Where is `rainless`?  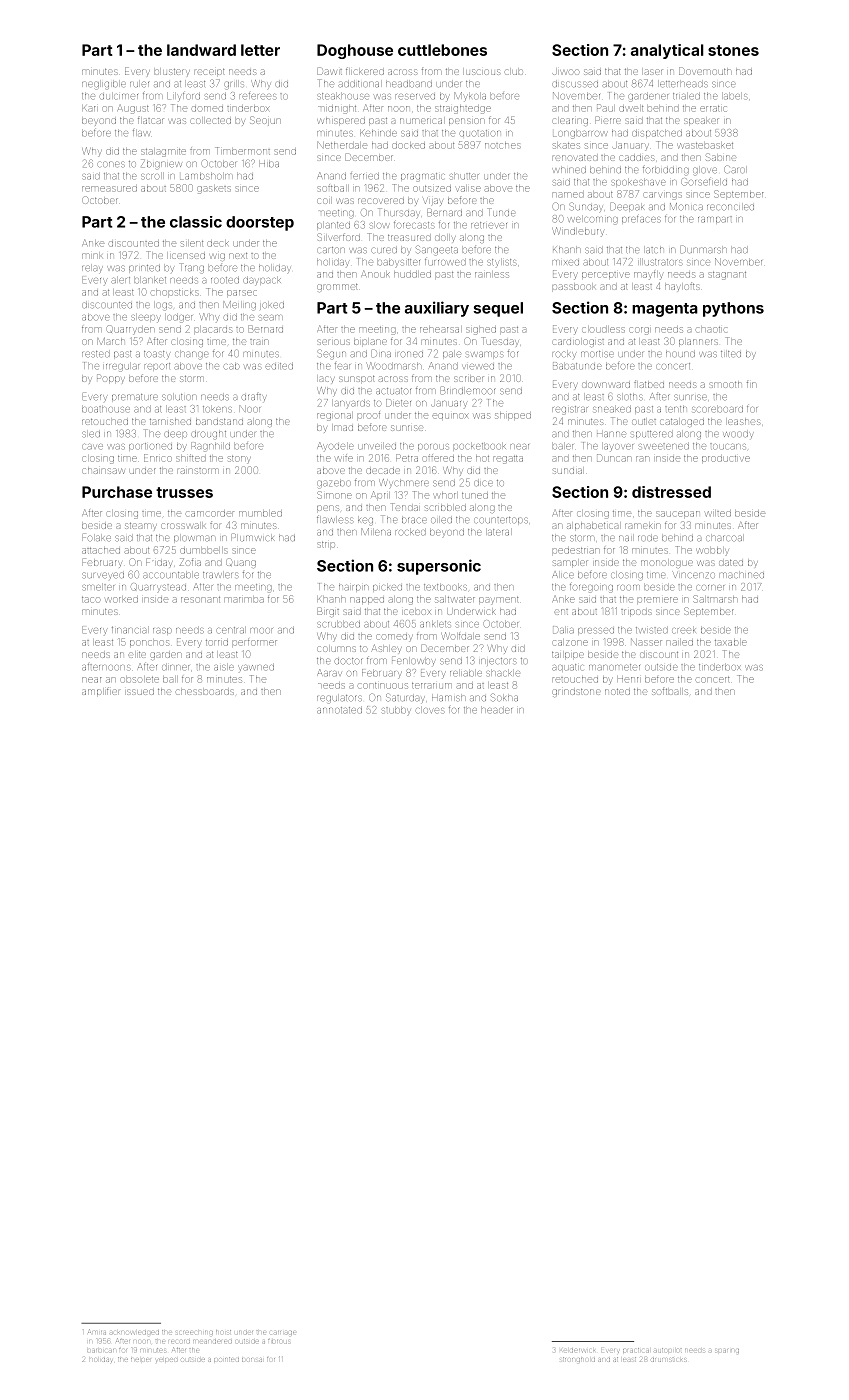
rainless is located at coordinates (492, 275).
